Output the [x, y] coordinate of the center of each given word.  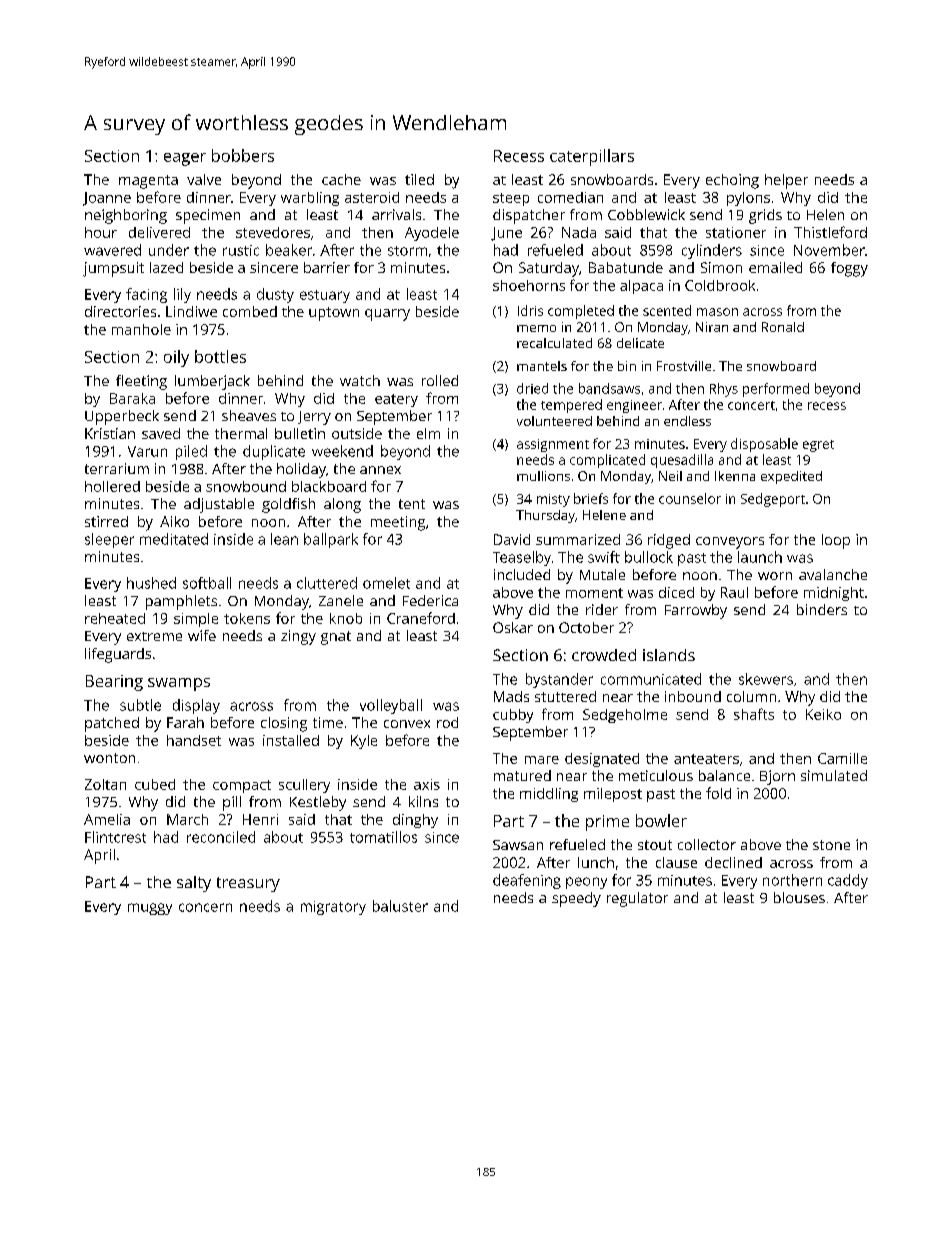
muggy [150, 909]
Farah [185, 722]
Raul [734, 592]
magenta [148, 182]
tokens [247, 618]
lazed [166, 267]
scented [667, 310]
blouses [799, 897]
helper [786, 181]
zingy [298, 637]
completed [581, 312]
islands [669, 655]
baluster [400, 906]
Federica [430, 600]
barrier [327, 267]
